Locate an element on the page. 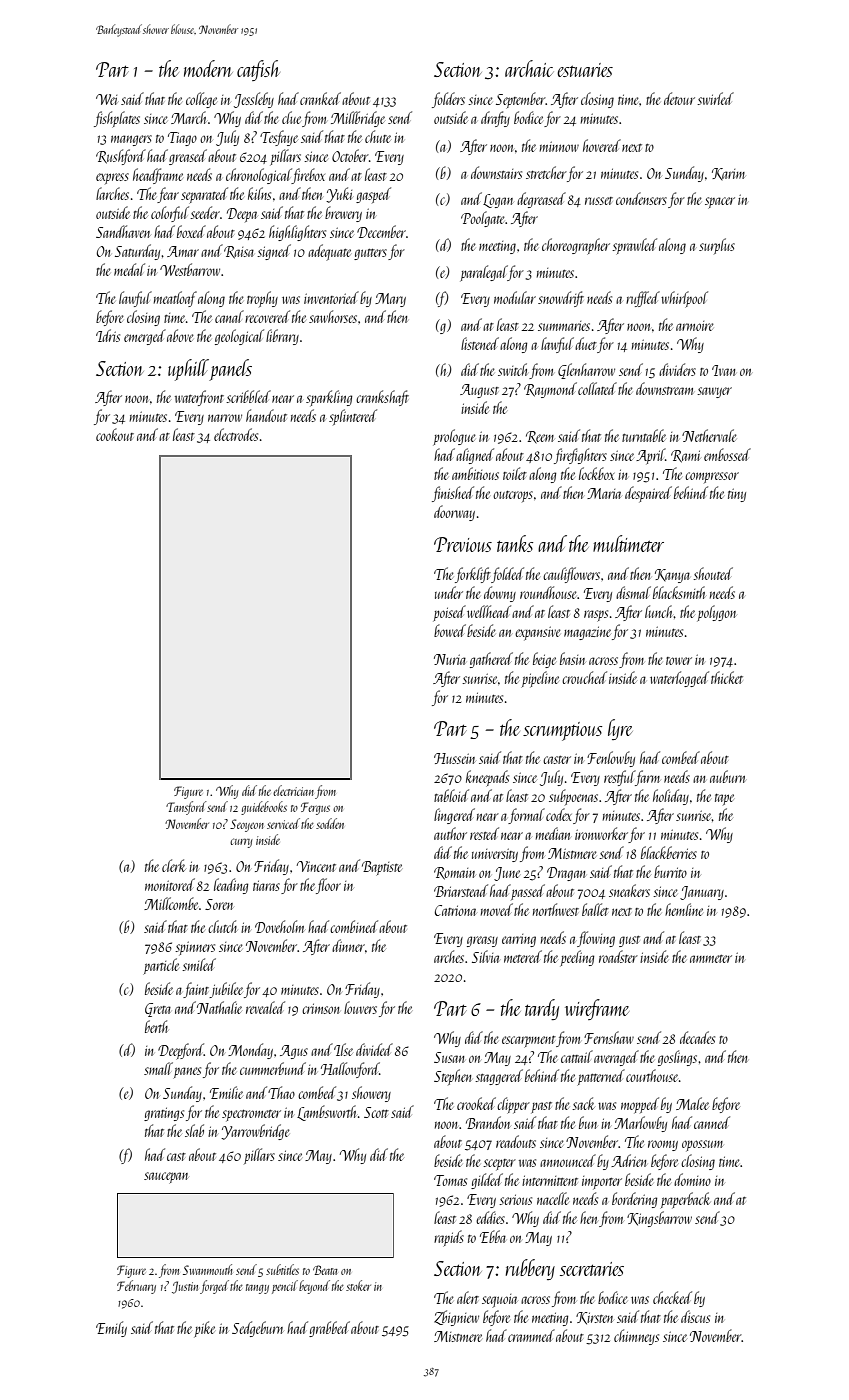 The height and width of the document is (1400, 849). Tansford is located at coordinates (186, 808).
